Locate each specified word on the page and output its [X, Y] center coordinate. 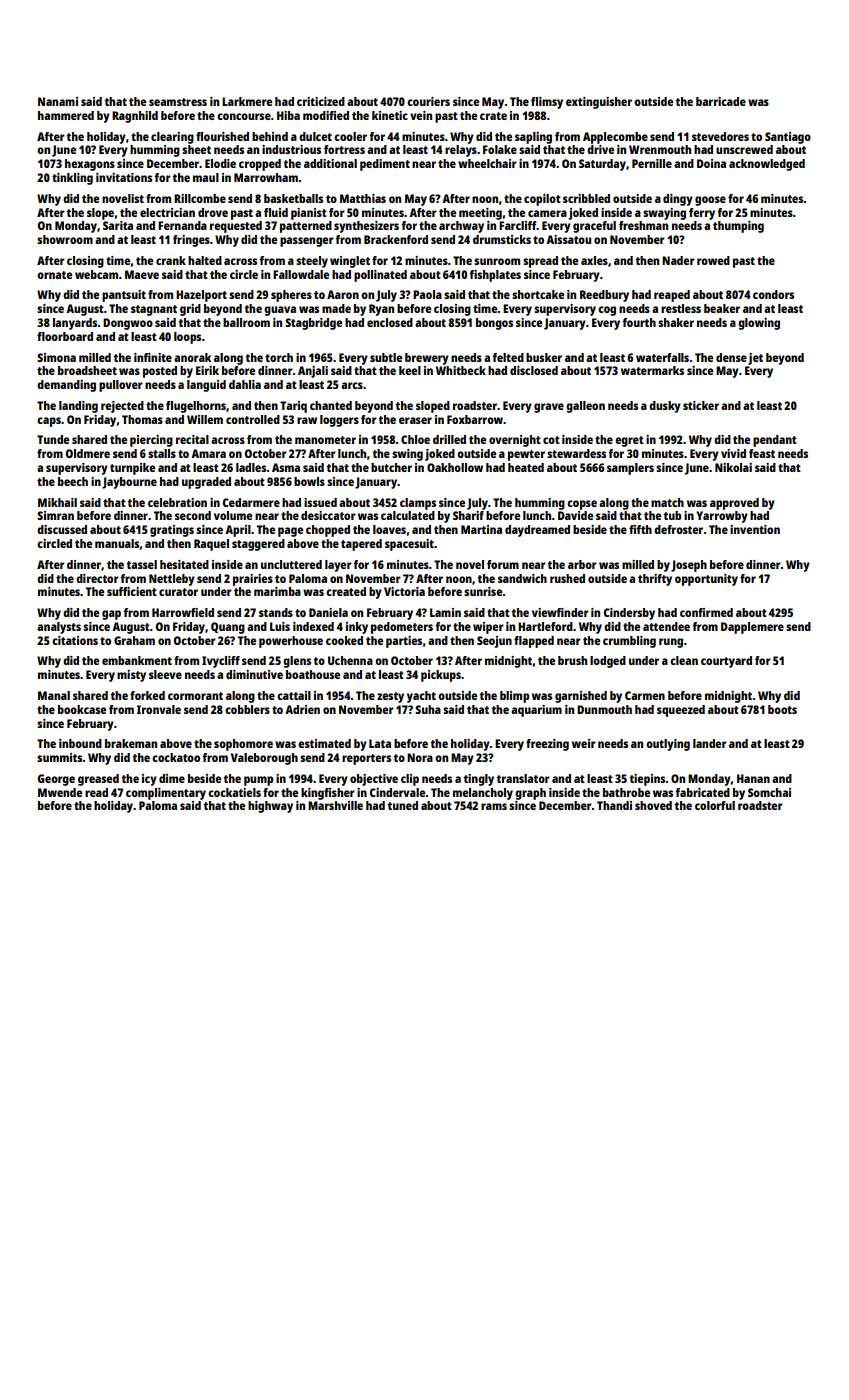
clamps [418, 504]
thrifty [655, 580]
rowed [713, 260]
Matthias [363, 198]
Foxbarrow [475, 419]
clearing [172, 138]
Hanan [753, 778]
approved [734, 504]
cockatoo [176, 757]
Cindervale [397, 792]
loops [187, 338]
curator [178, 592]
